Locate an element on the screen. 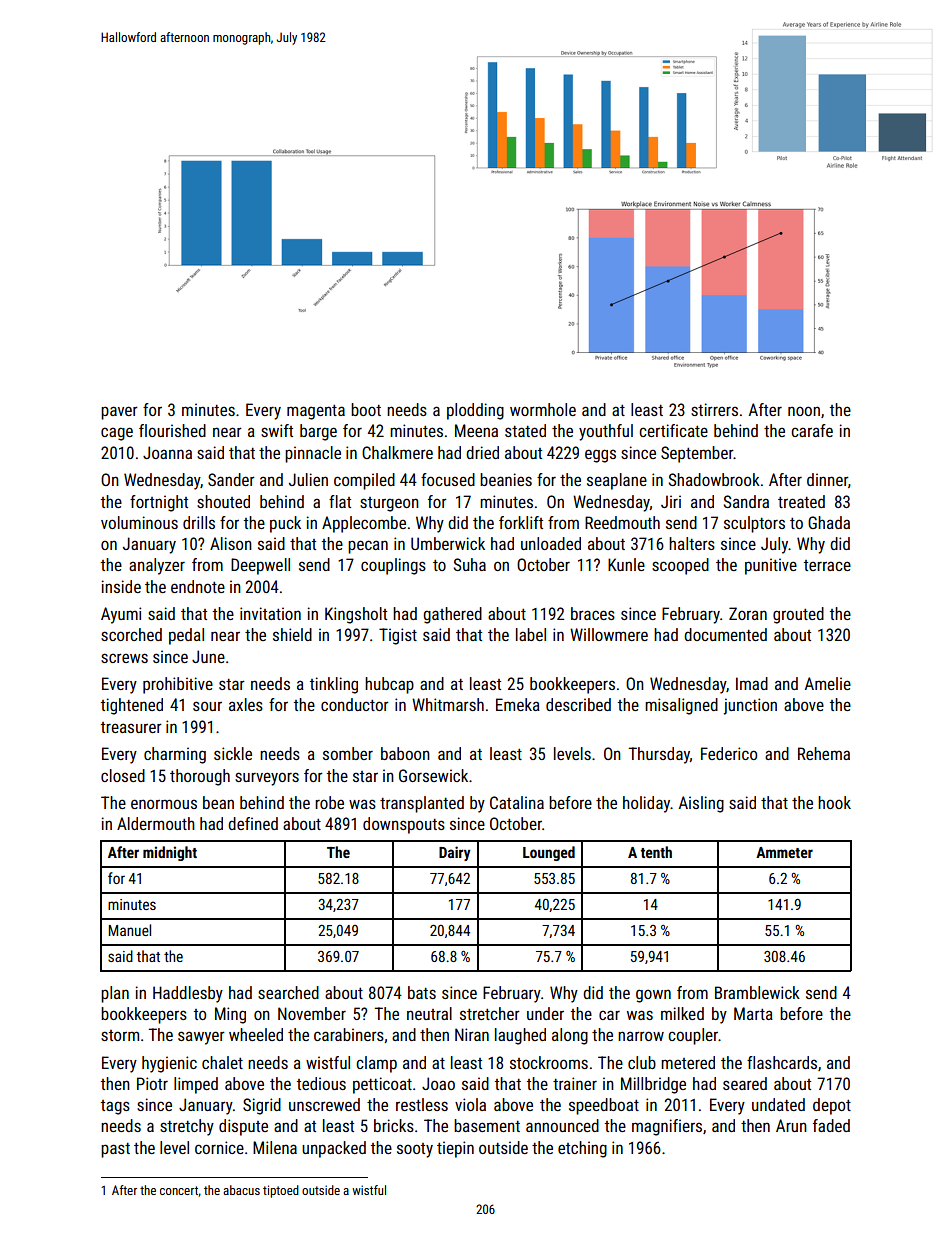 The image size is (952, 1233). Manuel is located at coordinates (130, 930).
